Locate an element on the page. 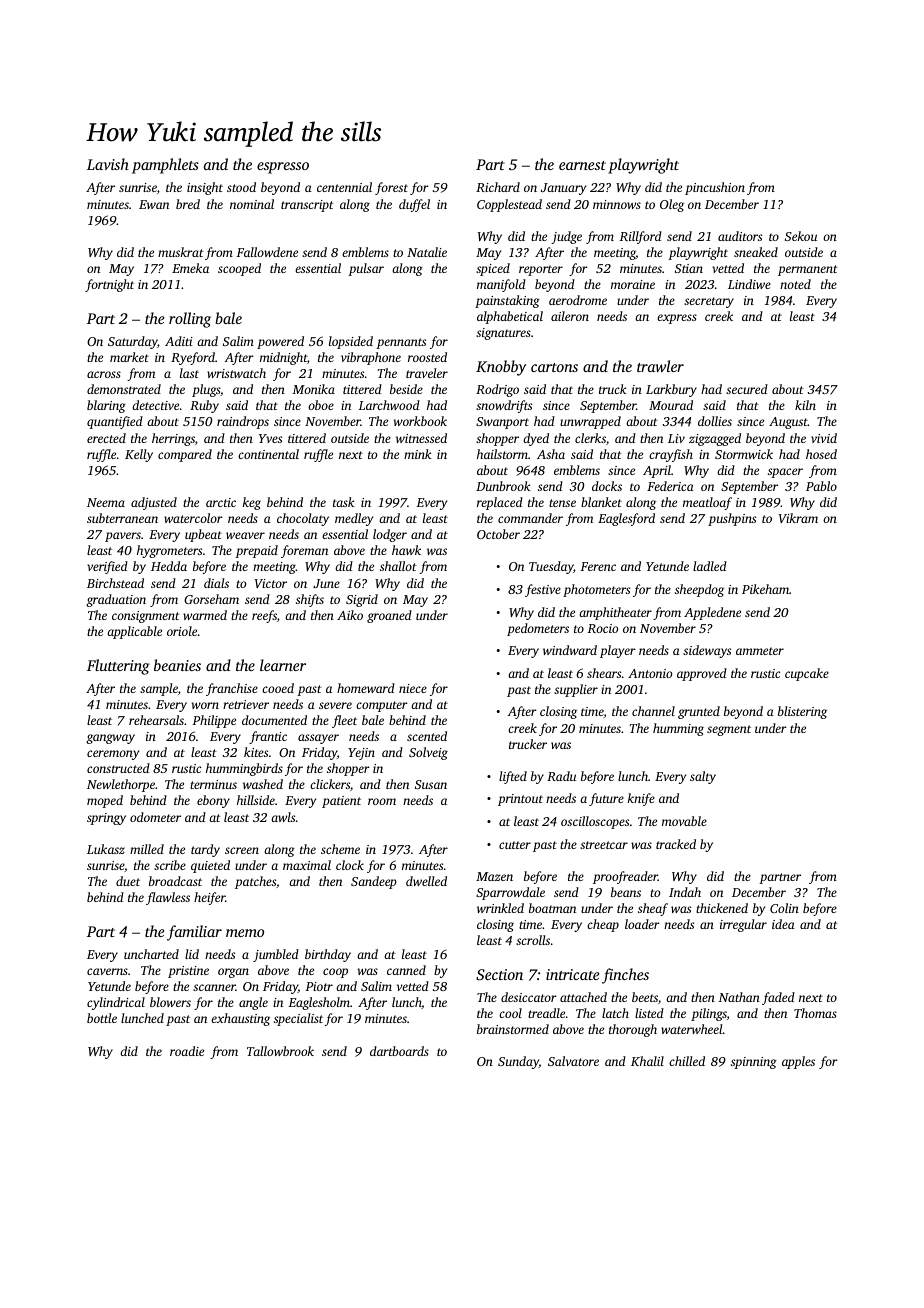  Rodrigo is located at coordinates (497, 390).
